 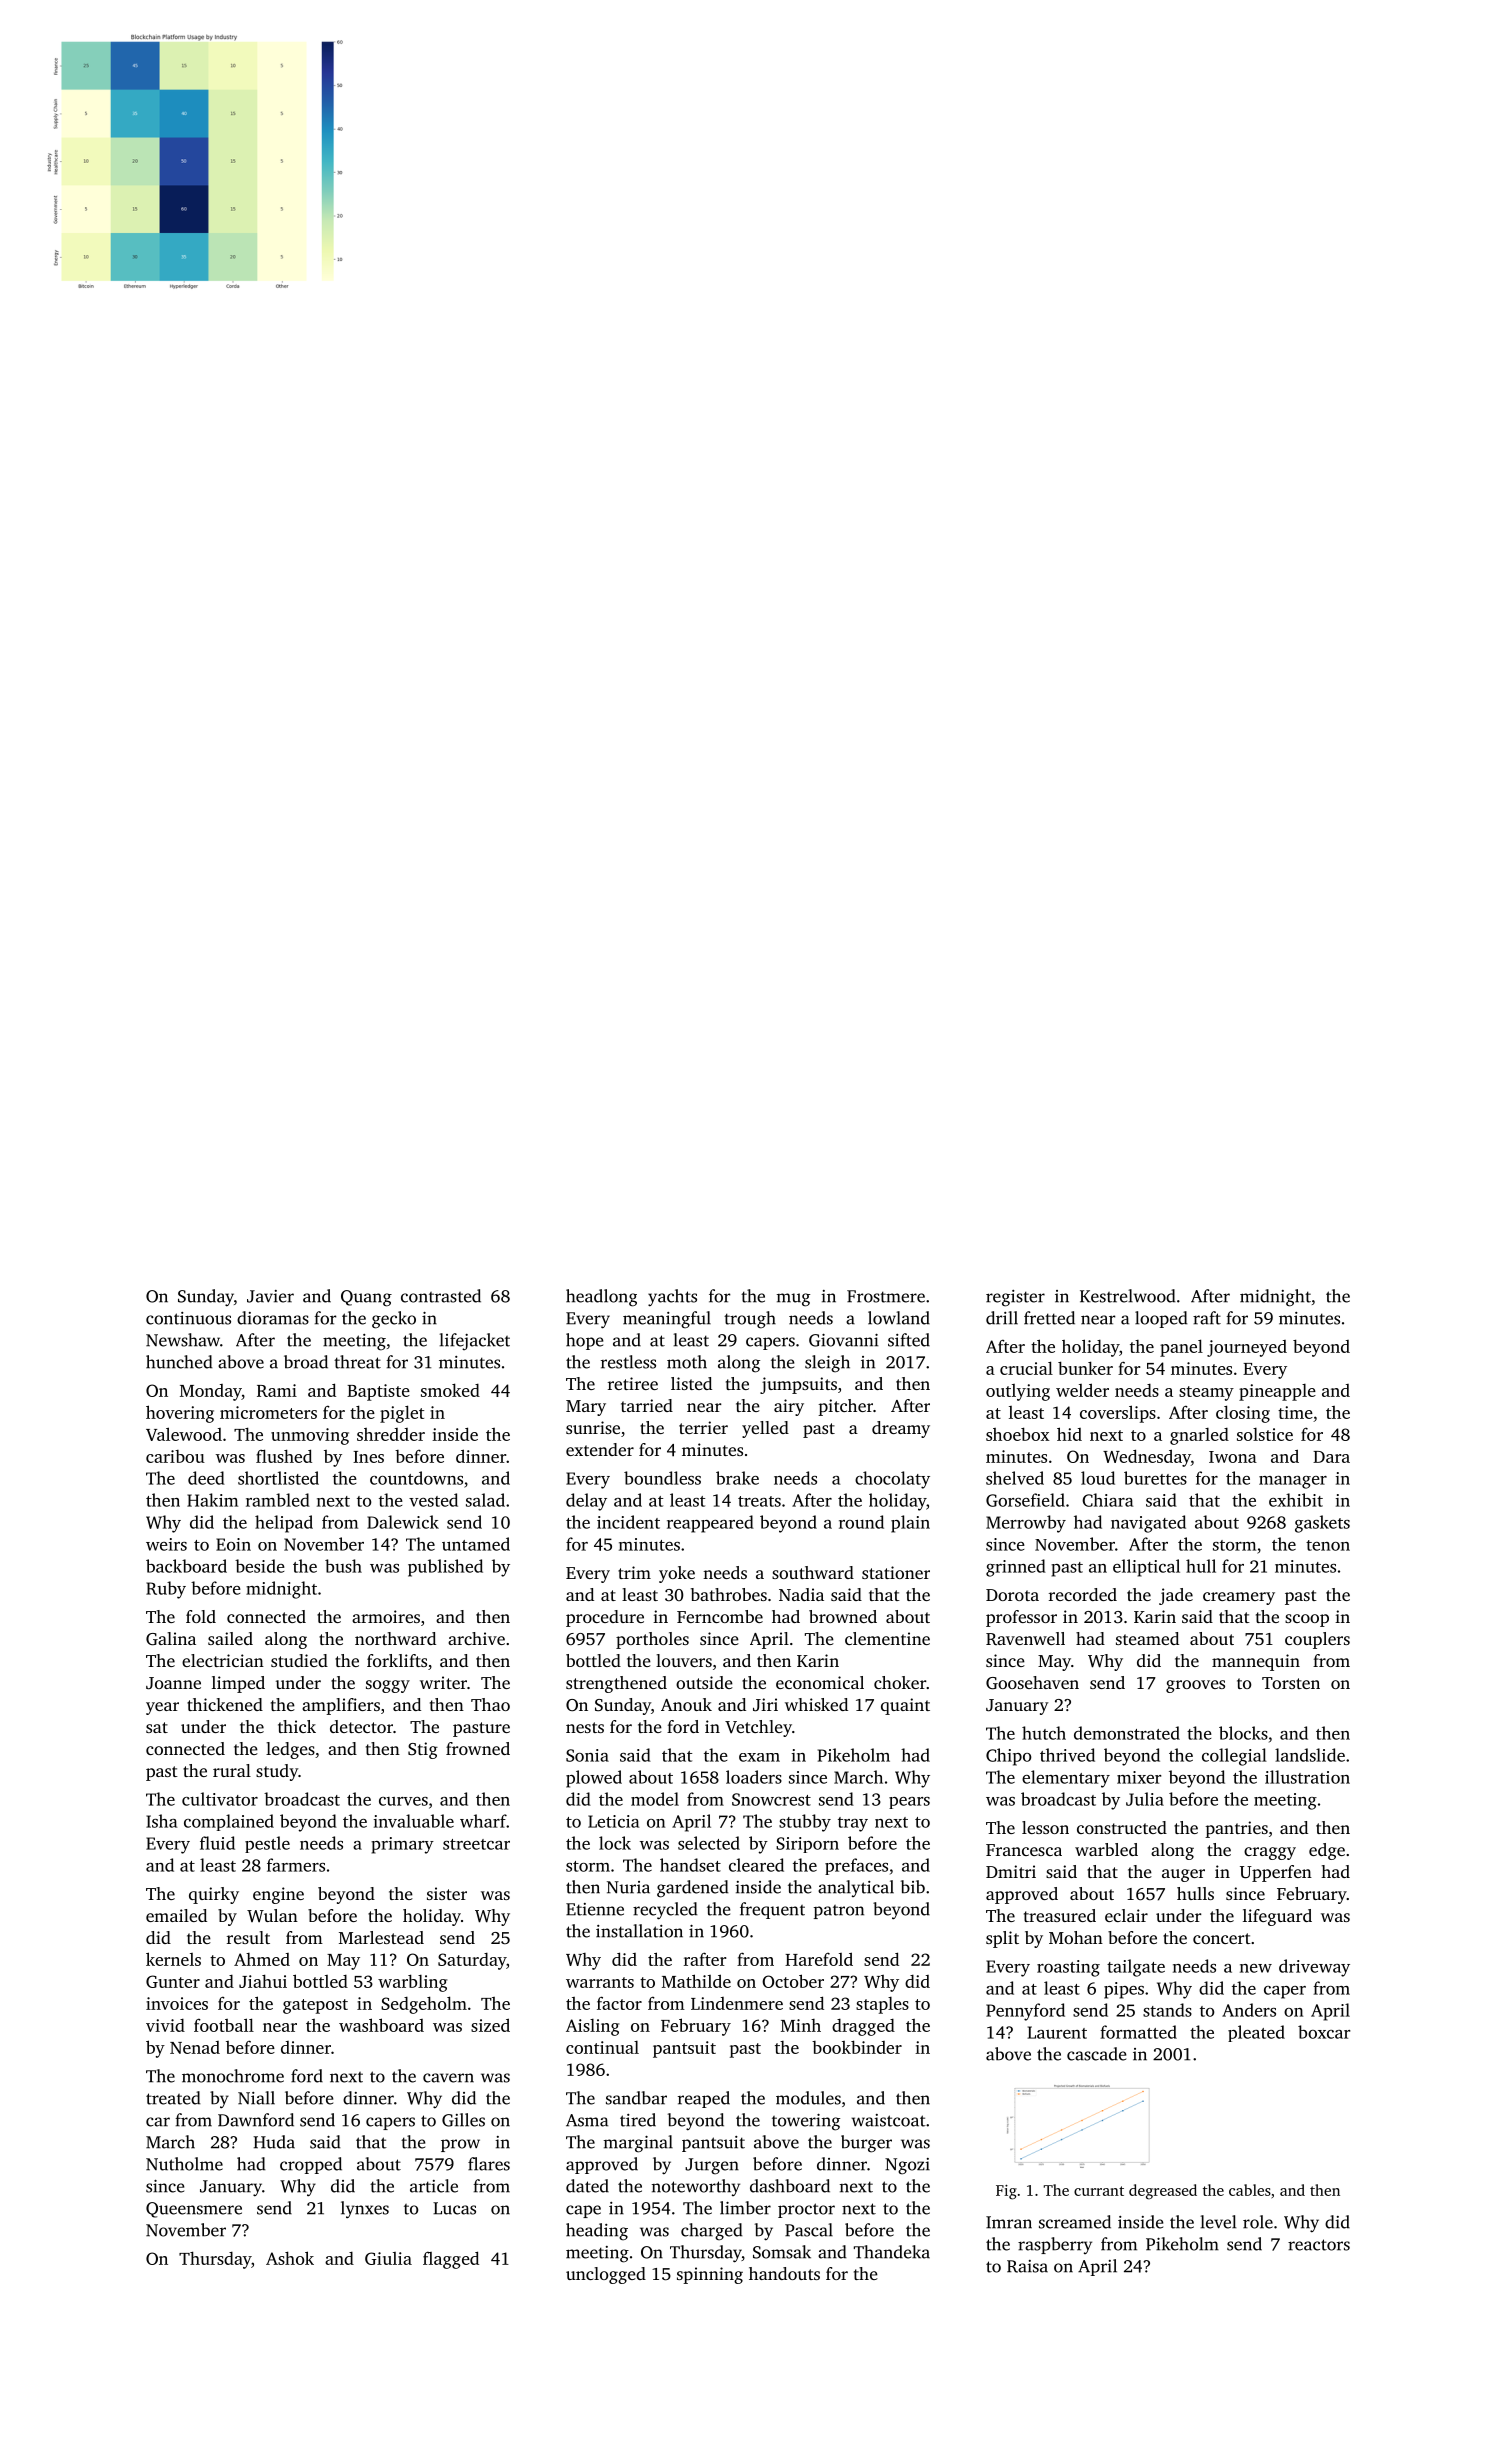 What do you see at coordinates (636, 2098) in the image?
I see `sandbar` at bounding box center [636, 2098].
